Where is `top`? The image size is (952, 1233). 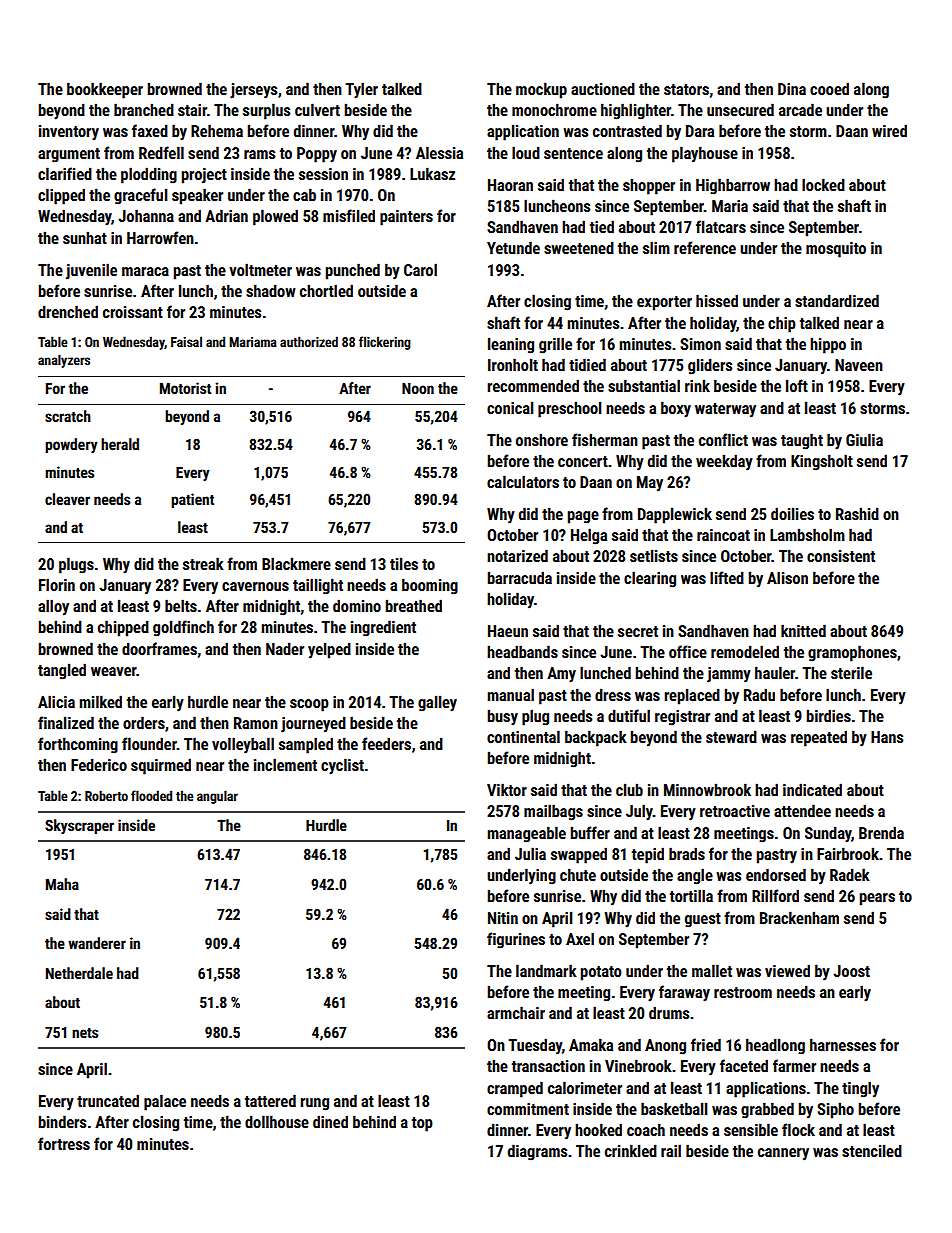 top is located at coordinates (422, 1124).
